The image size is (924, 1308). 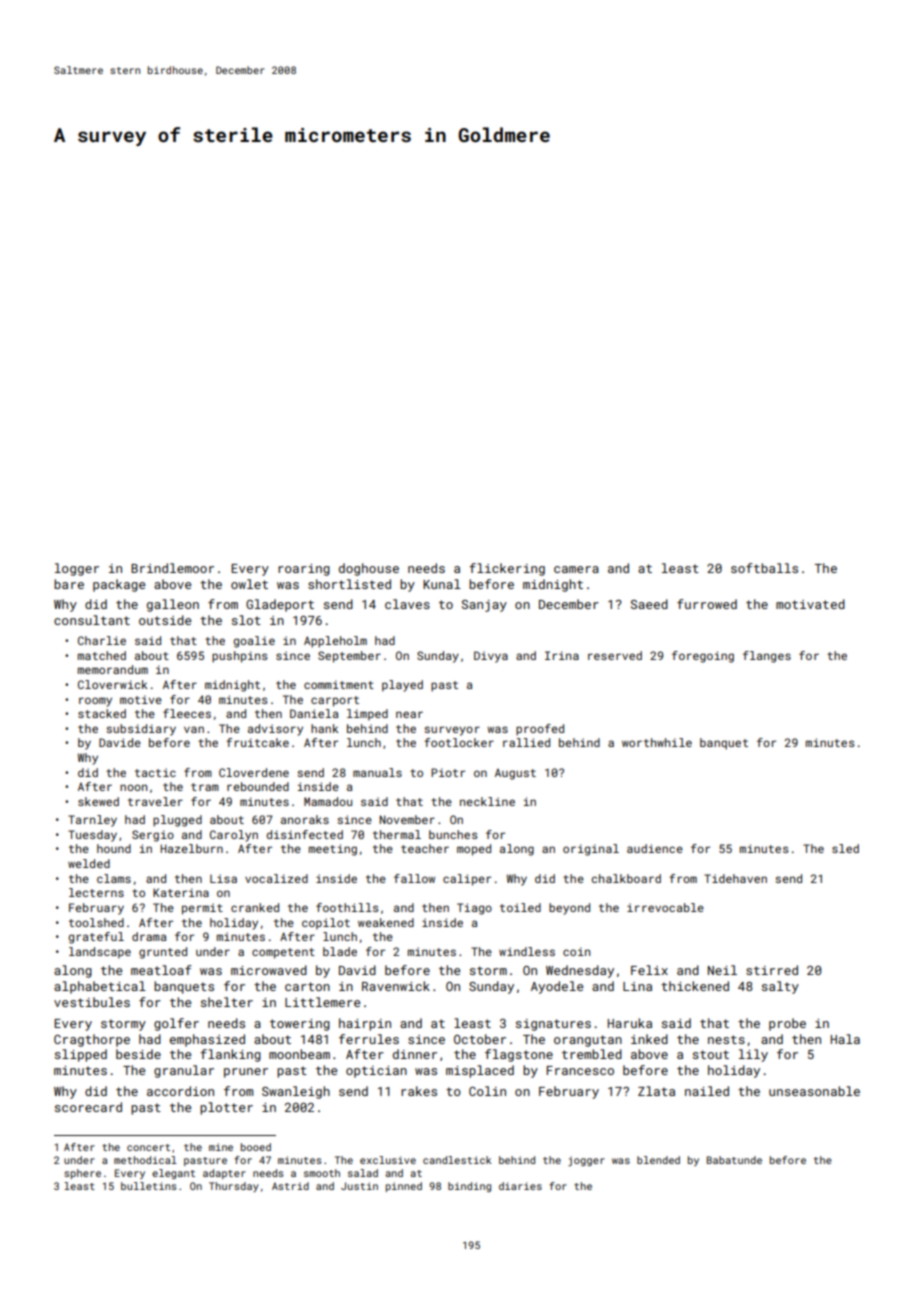 What do you see at coordinates (491, 657) in the screenshot?
I see `Divya` at bounding box center [491, 657].
